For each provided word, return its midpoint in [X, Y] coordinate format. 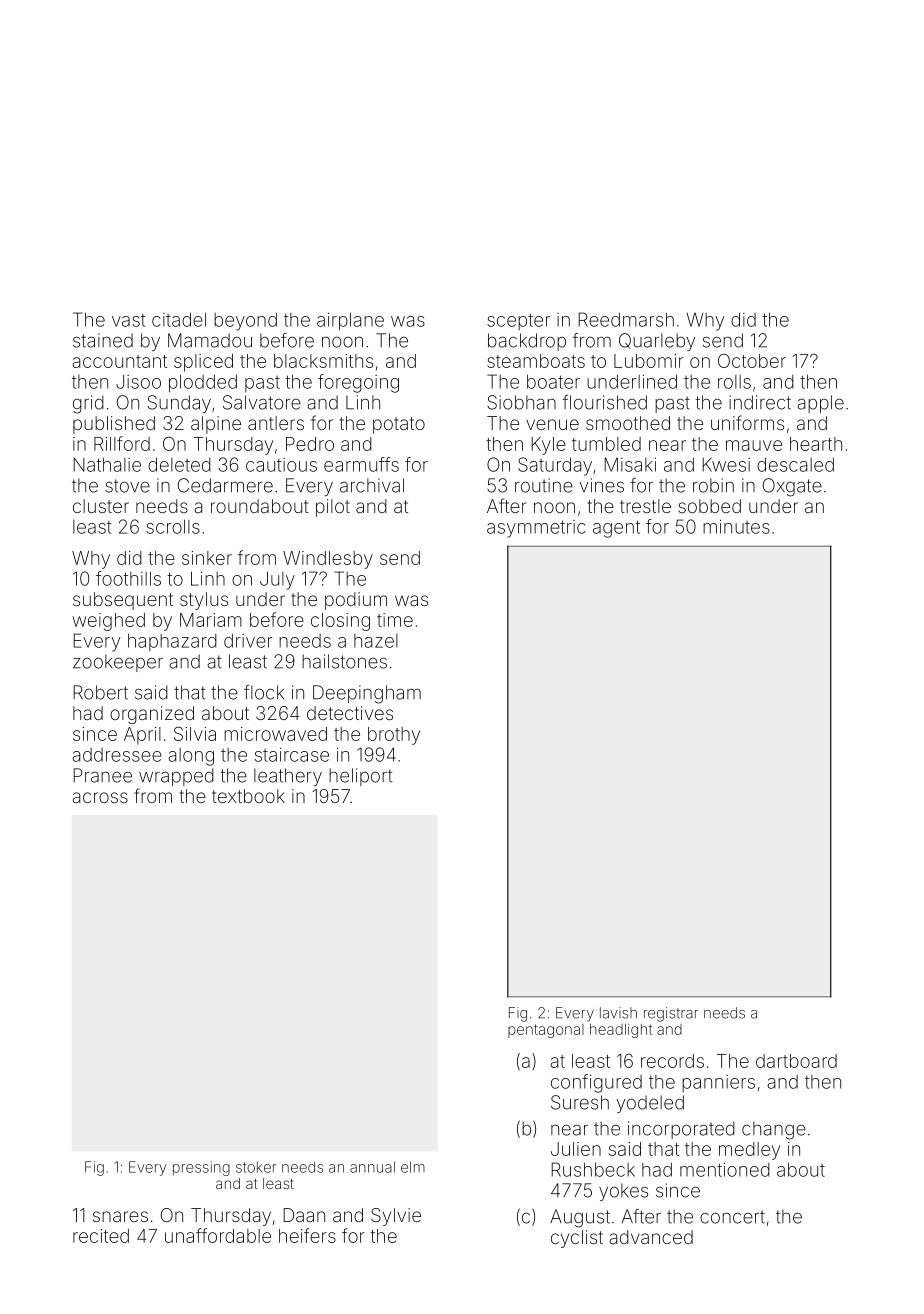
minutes [736, 527]
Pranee [102, 775]
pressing [201, 1168]
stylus [204, 601]
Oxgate [792, 487]
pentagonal [546, 1031]
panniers [718, 1083]
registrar [671, 1014]
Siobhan [521, 402]
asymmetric [536, 529]
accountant [119, 361]
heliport [361, 777]
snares [120, 1216]
